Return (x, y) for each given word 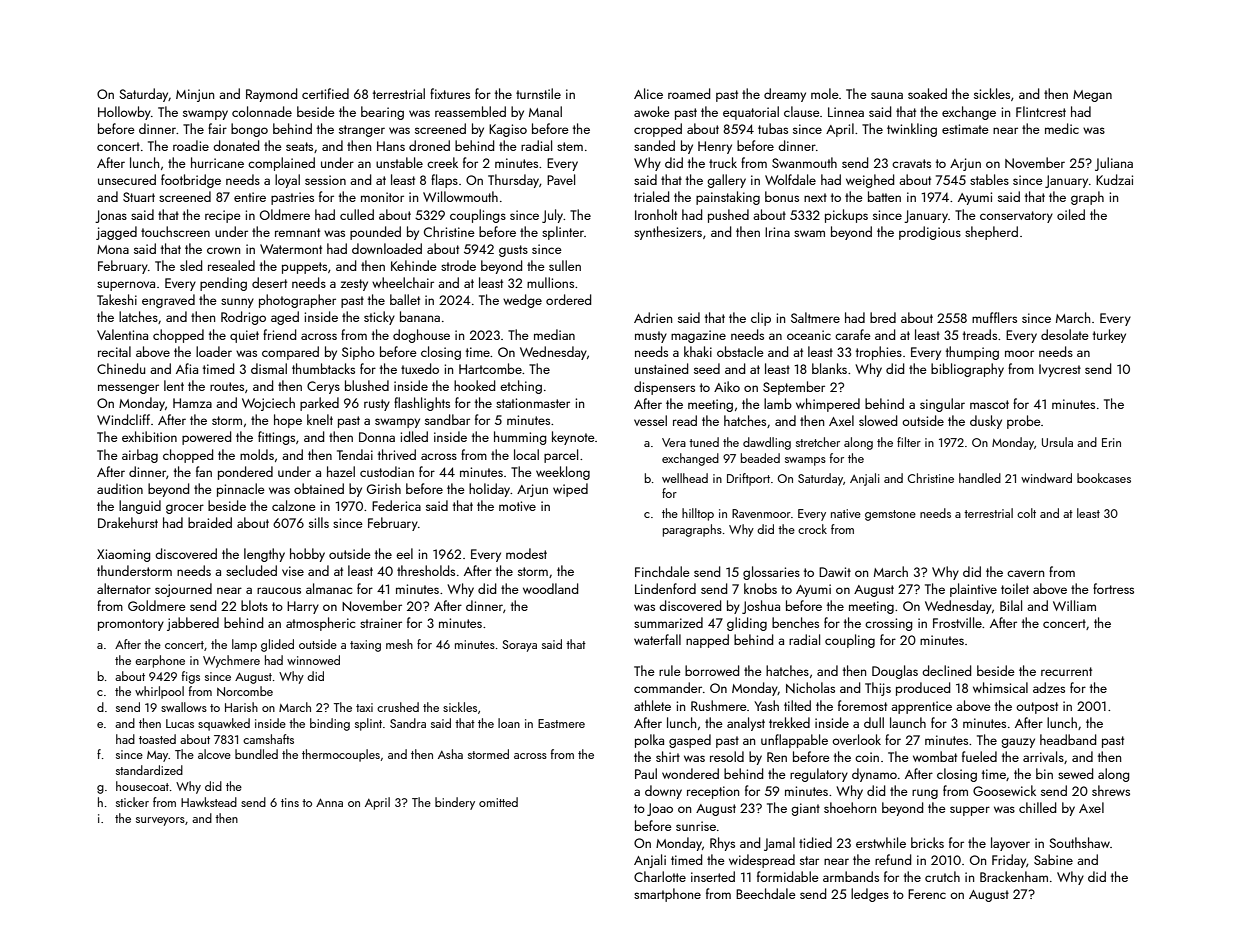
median (554, 334)
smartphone (667, 895)
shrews (1111, 790)
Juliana (1114, 164)
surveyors (160, 821)
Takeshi (117, 299)
